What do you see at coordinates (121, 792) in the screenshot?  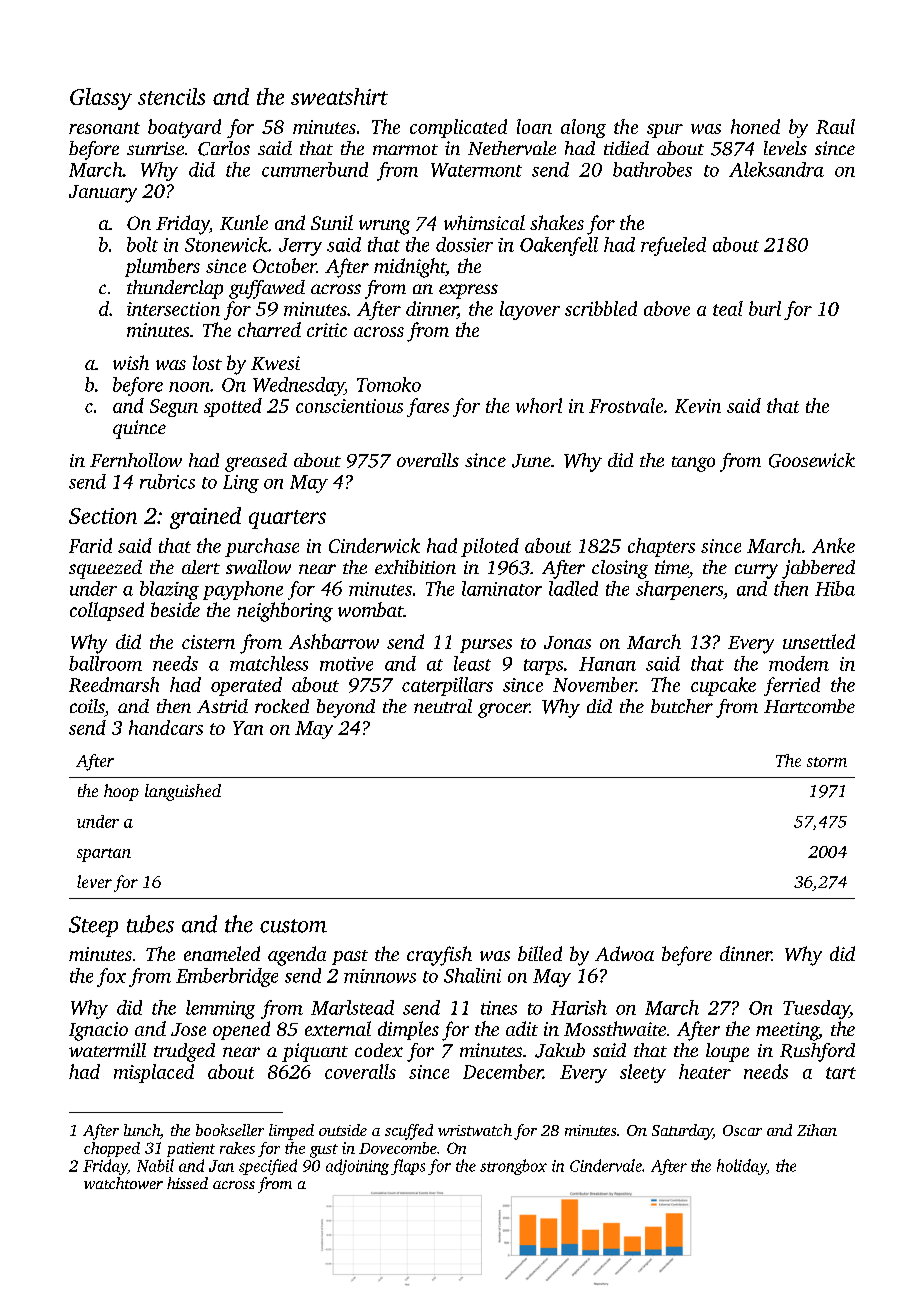 I see `hoop` at bounding box center [121, 792].
